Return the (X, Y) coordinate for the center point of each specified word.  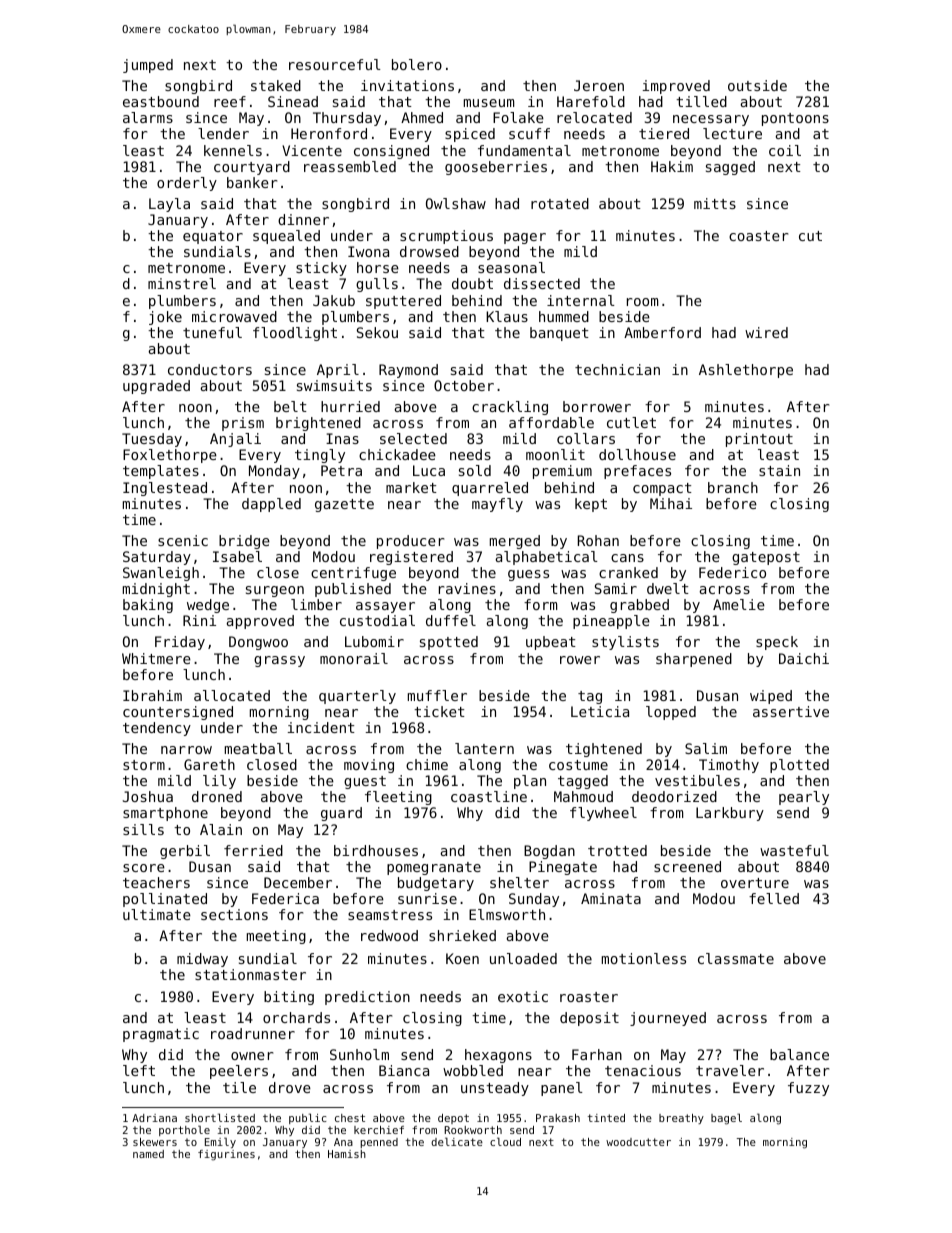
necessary (711, 120)
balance (799, 1054)
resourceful (335, 64)
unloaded (523, 958)
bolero (417, 64)
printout (759, 440)
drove (290, 1087)
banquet (559, 334)
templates (161, 472)
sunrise (427, 898)
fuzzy (808, 1089)
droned (217, 796)
